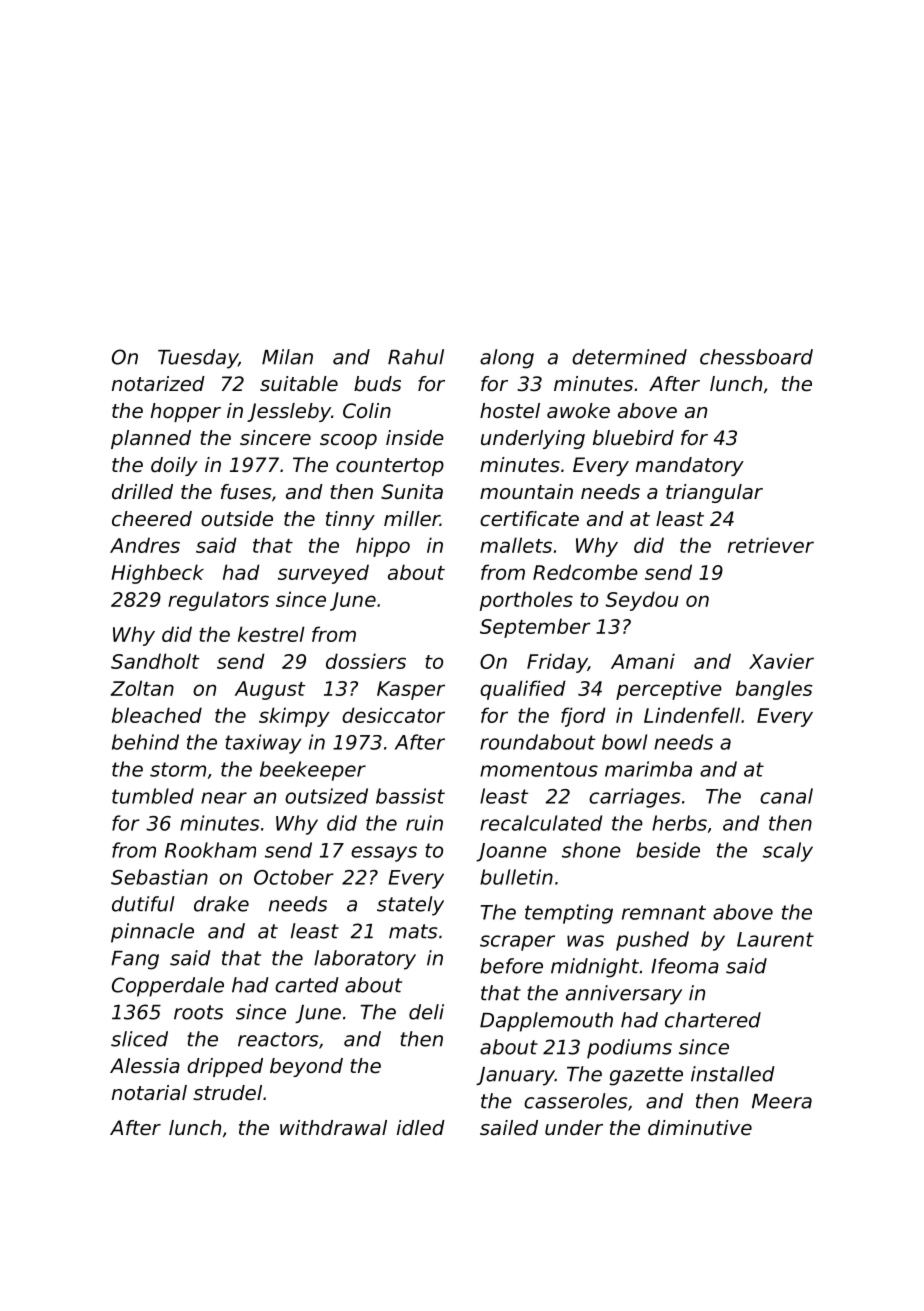  Describe the element at coordinates (412, 518) in the screenshot. I see `miller` at that location.
